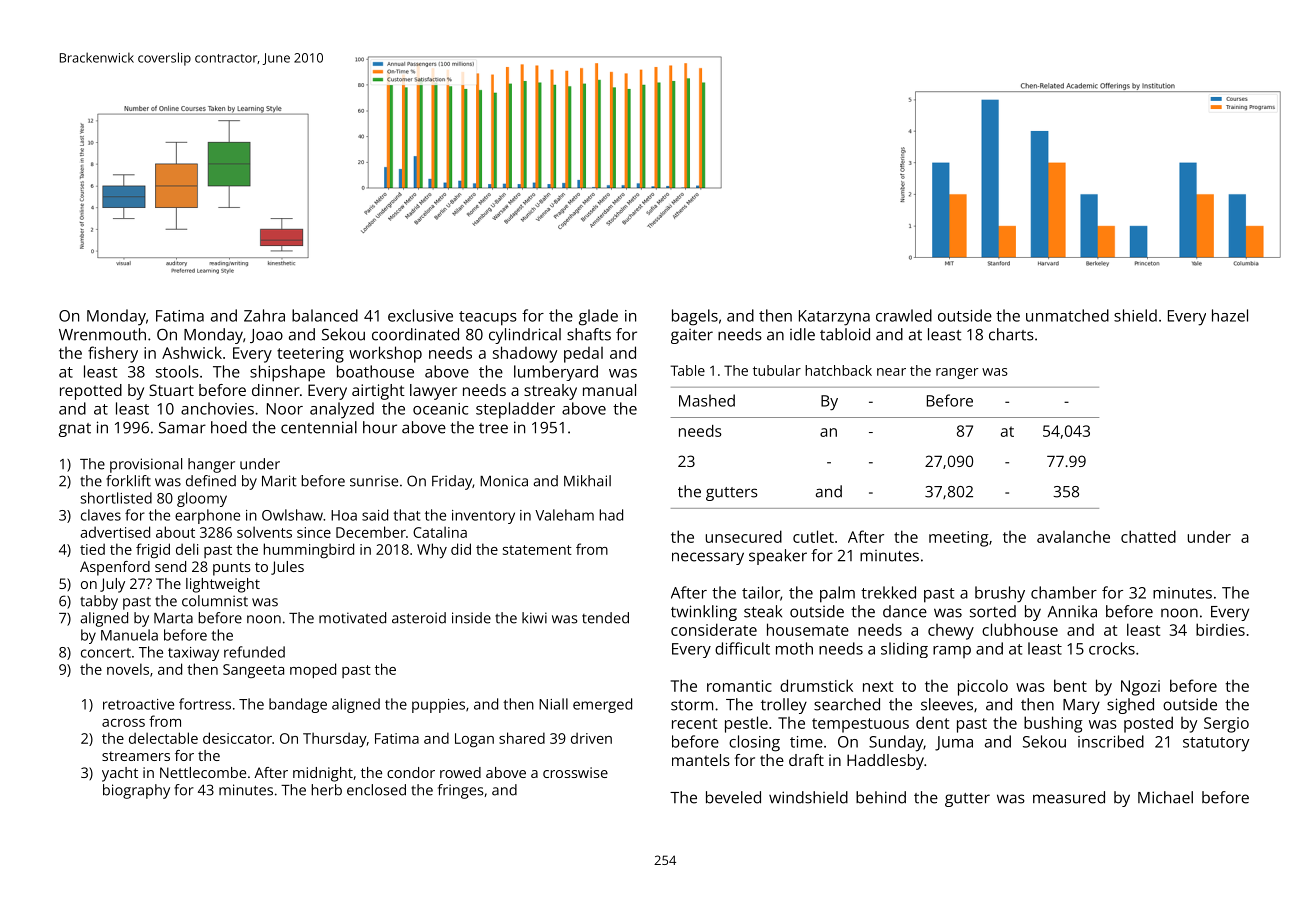  Describe the element at coordinates (326, 790) in the image. I see `herb` at that location.
